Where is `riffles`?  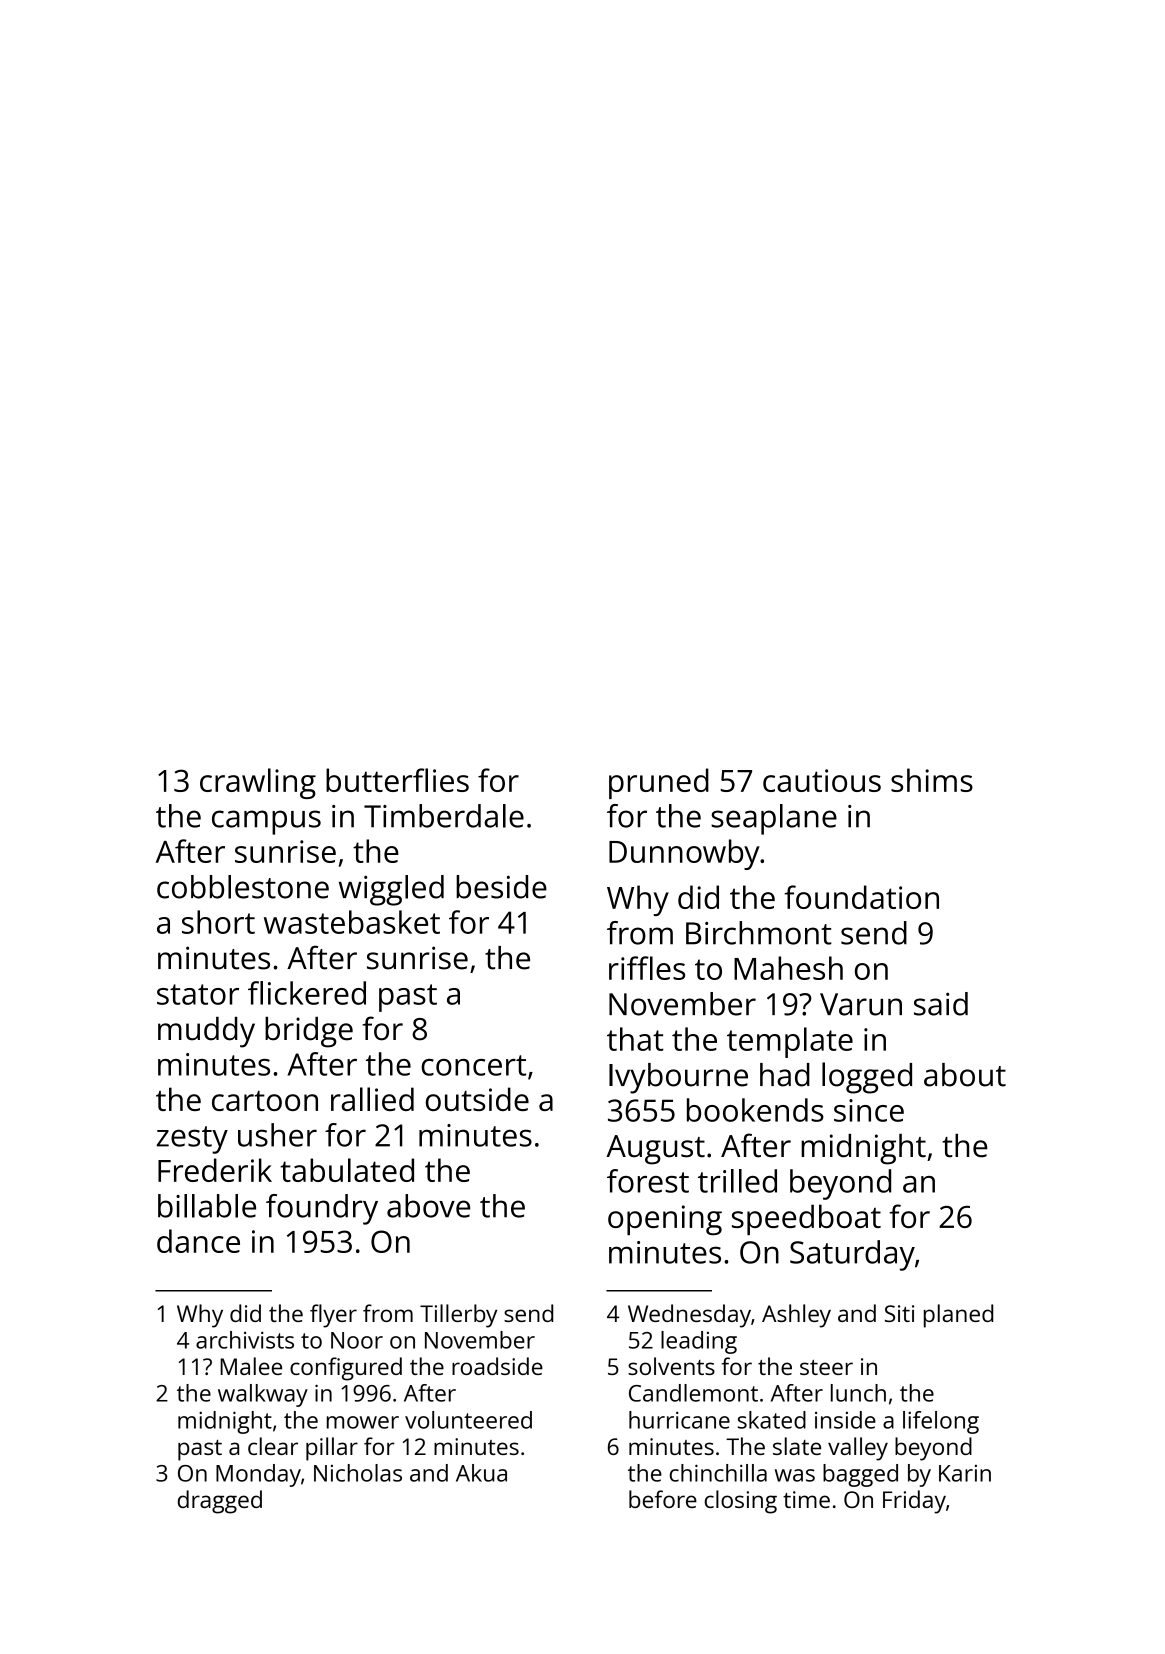 riffles is located at coordinates (647, 968).
